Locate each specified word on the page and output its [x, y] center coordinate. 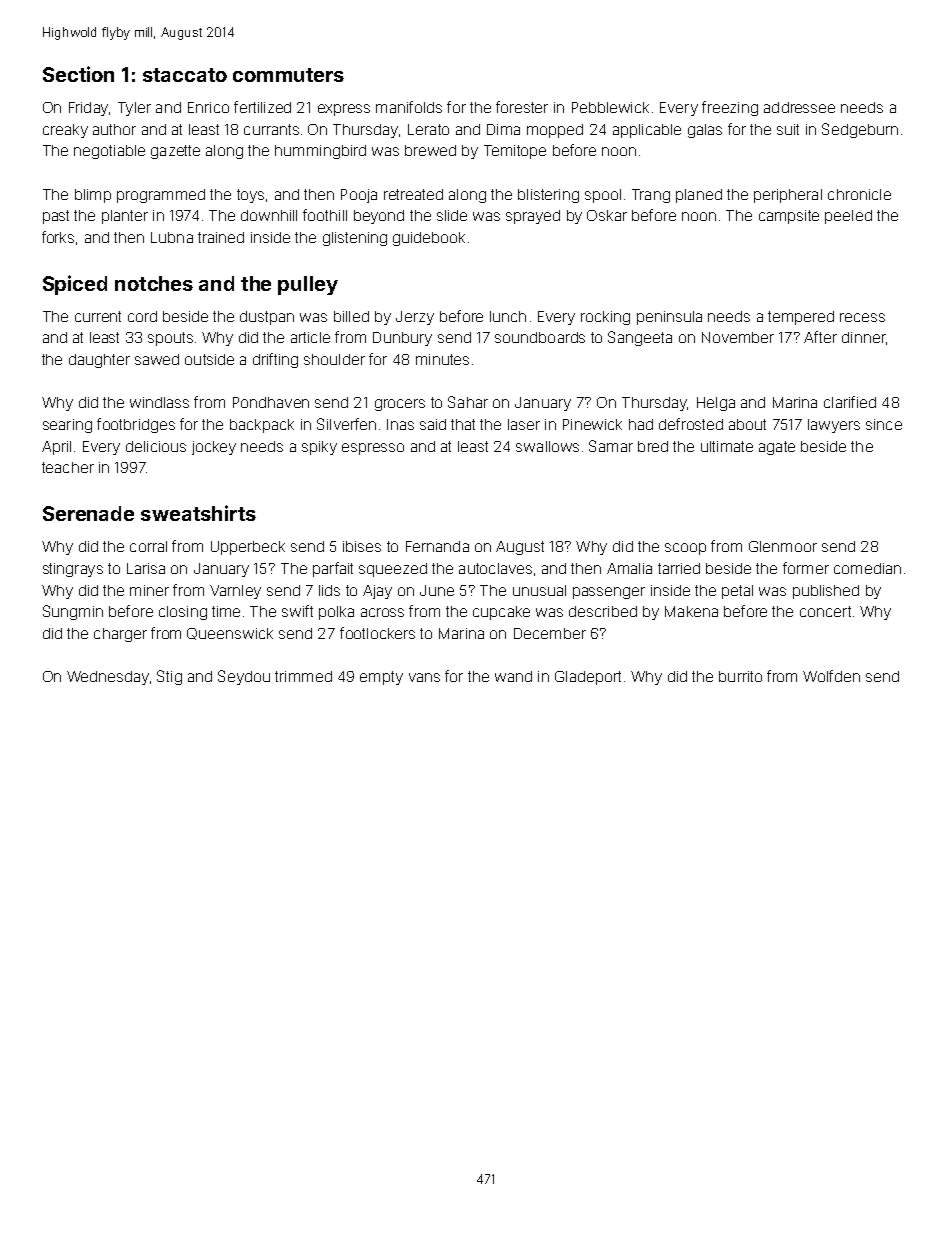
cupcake [501, 613]
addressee [799, 107]
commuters [288, 75]
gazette [175, 152]
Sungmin [73, 612]
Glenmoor [783, 546]
